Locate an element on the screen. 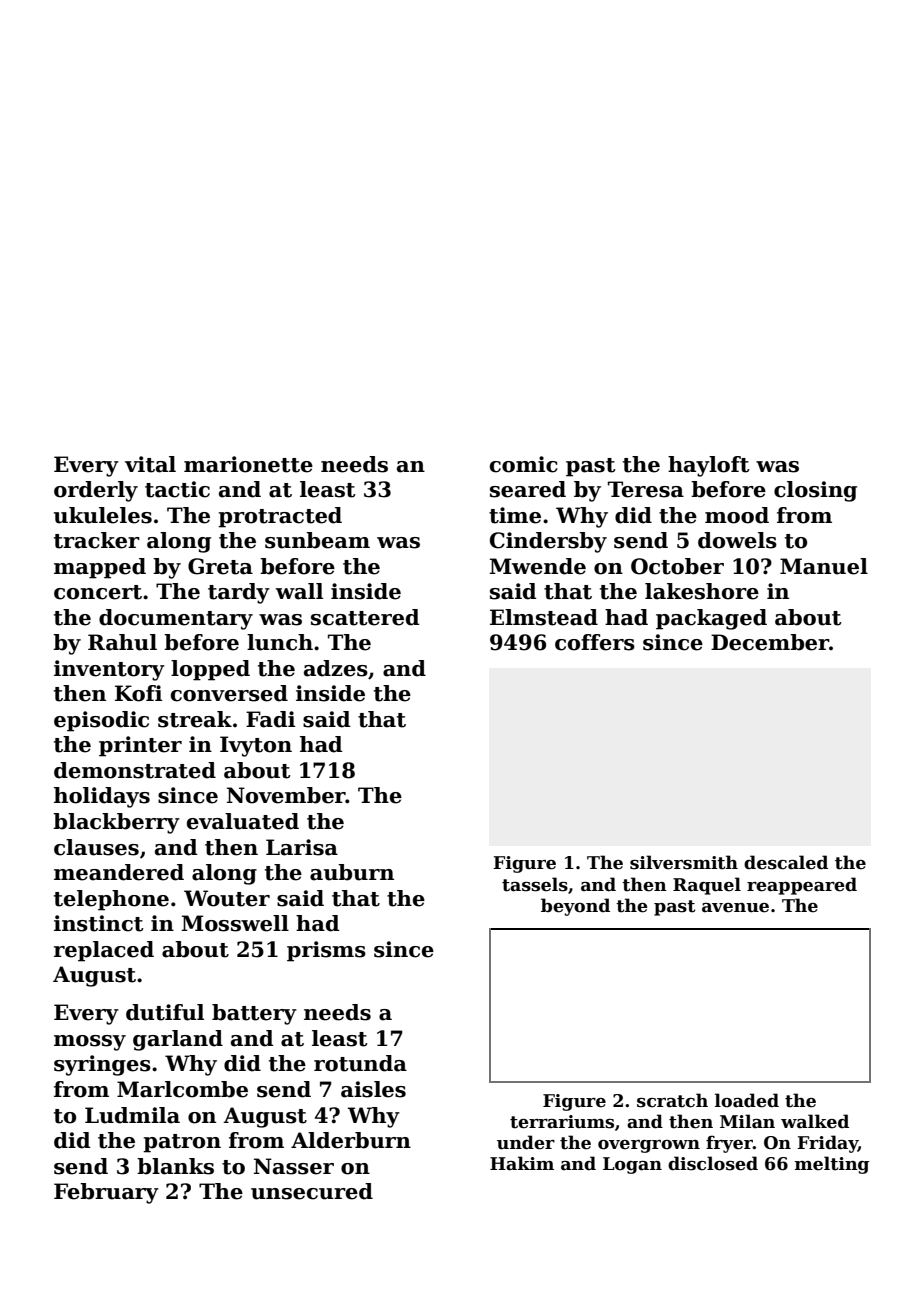  inventory is located at coordinates (109, 670).
